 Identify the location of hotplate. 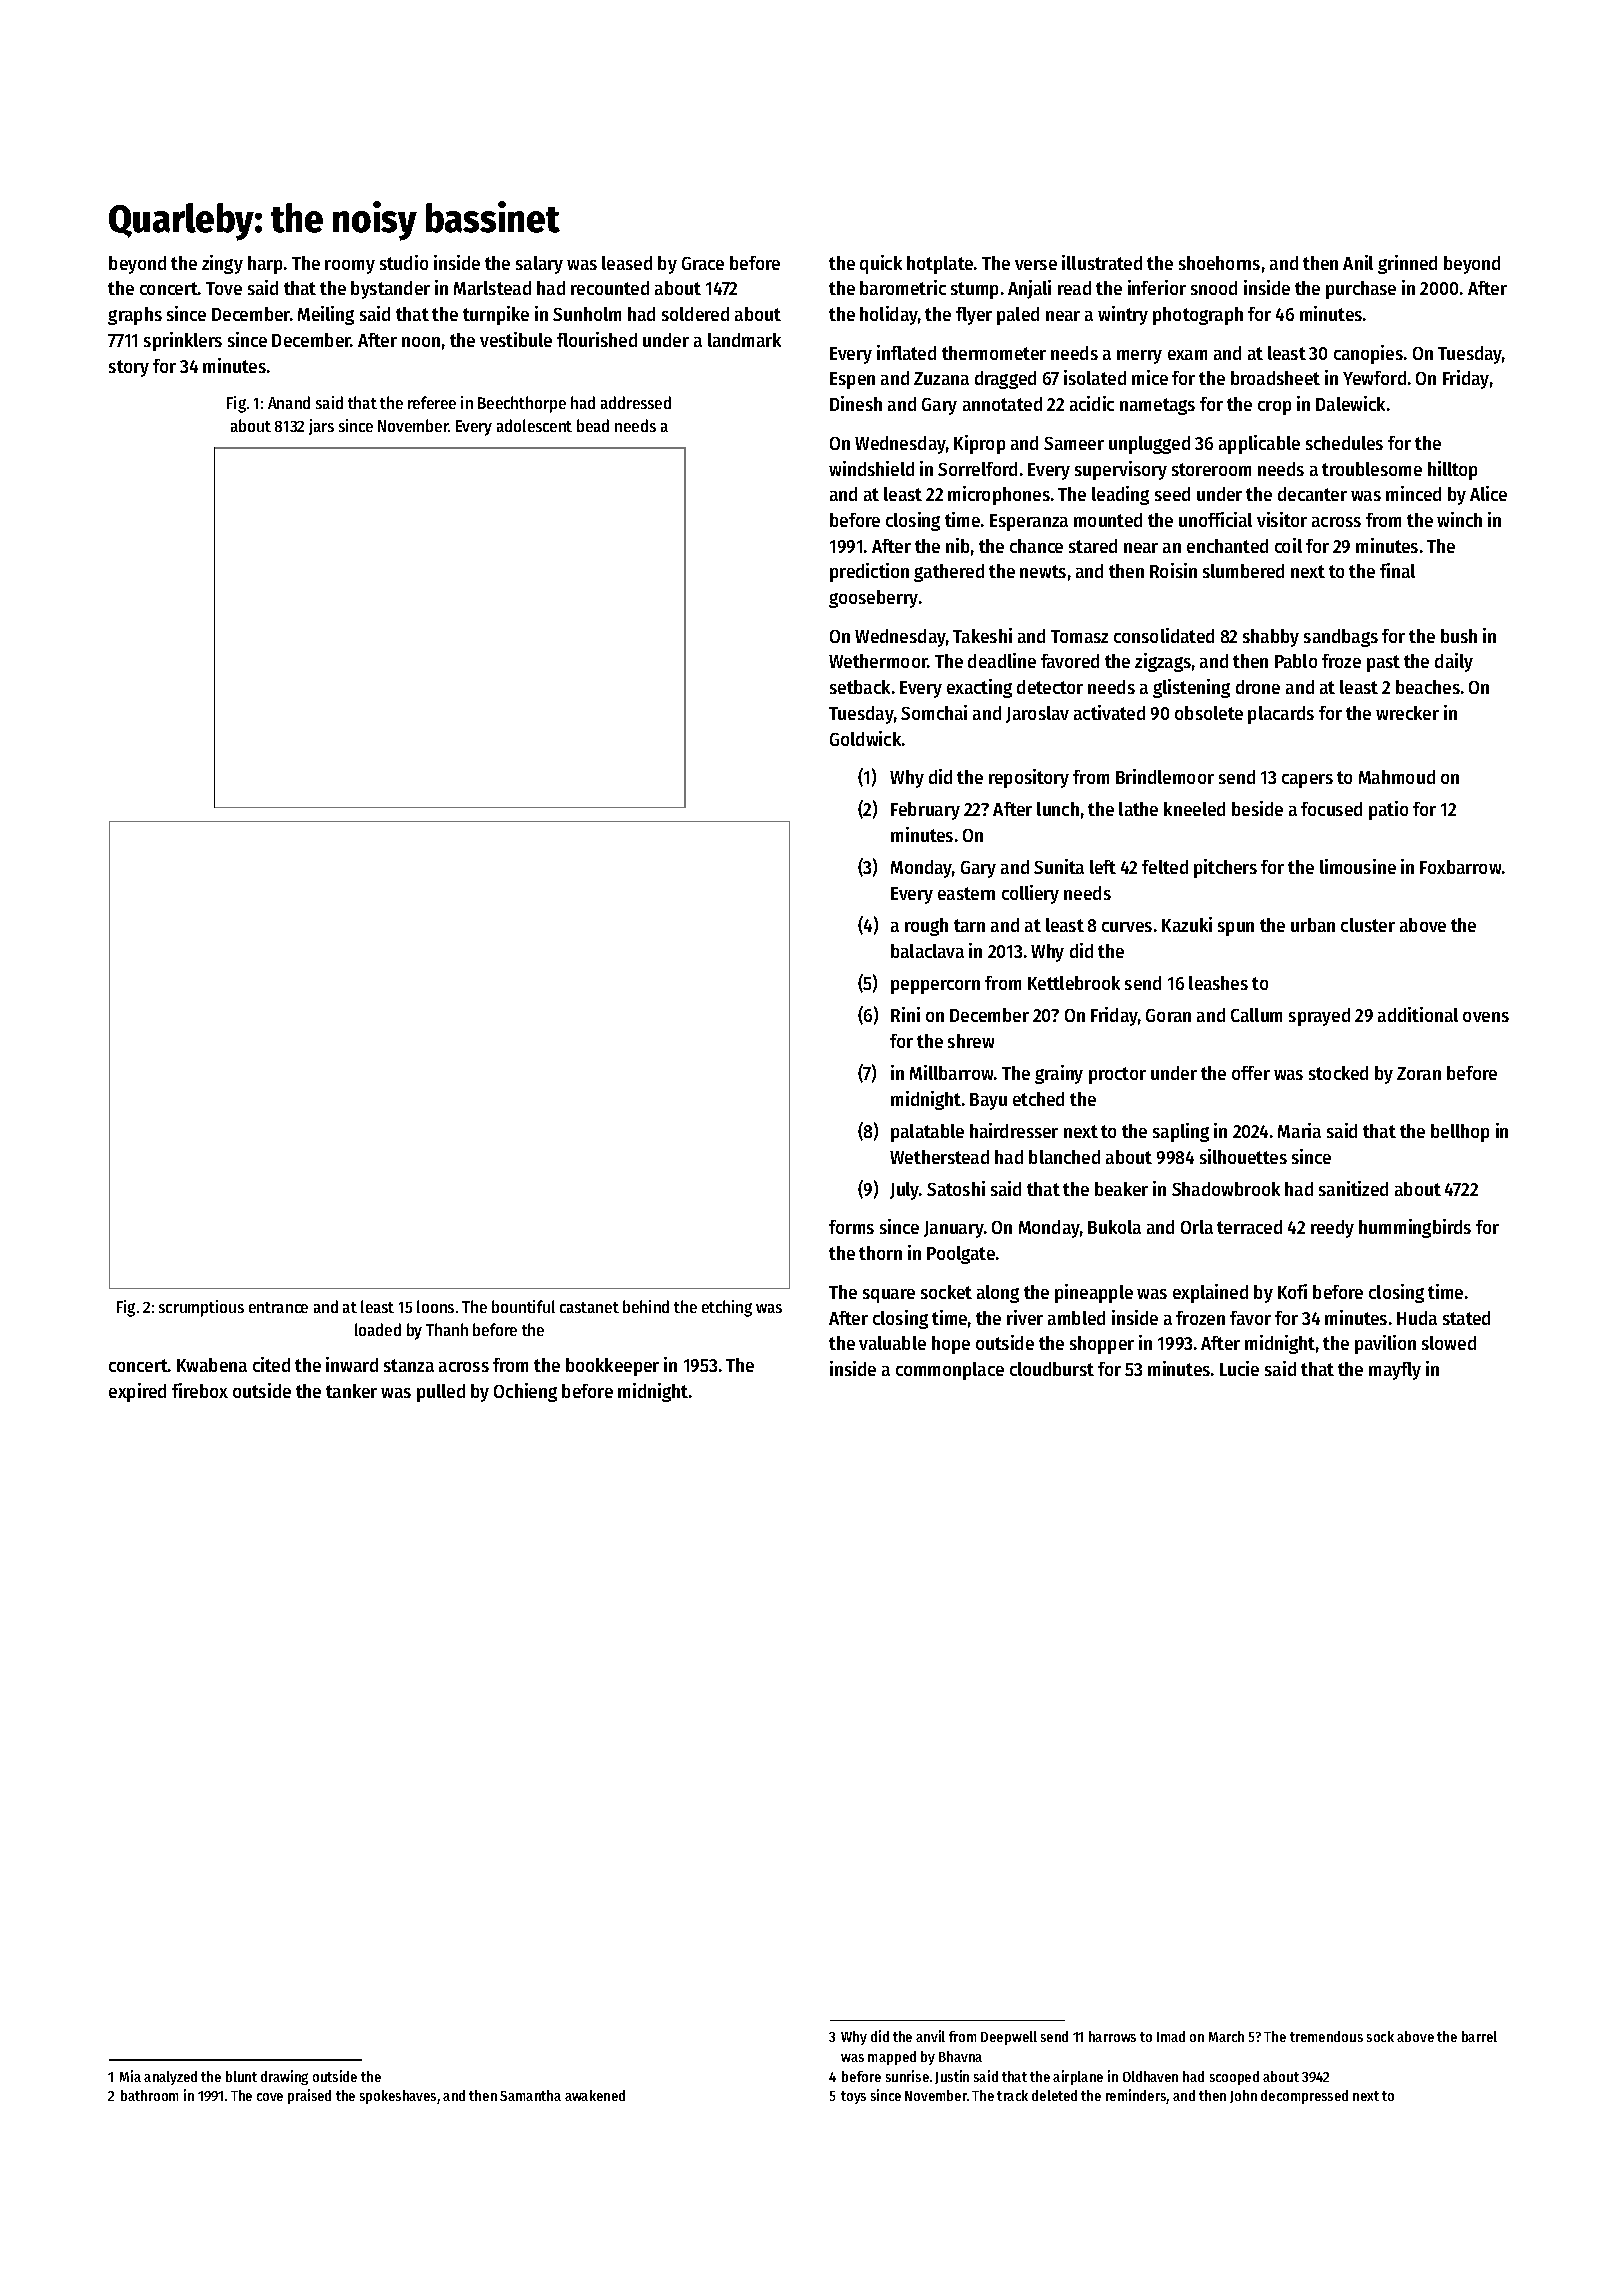
(940, 265).
